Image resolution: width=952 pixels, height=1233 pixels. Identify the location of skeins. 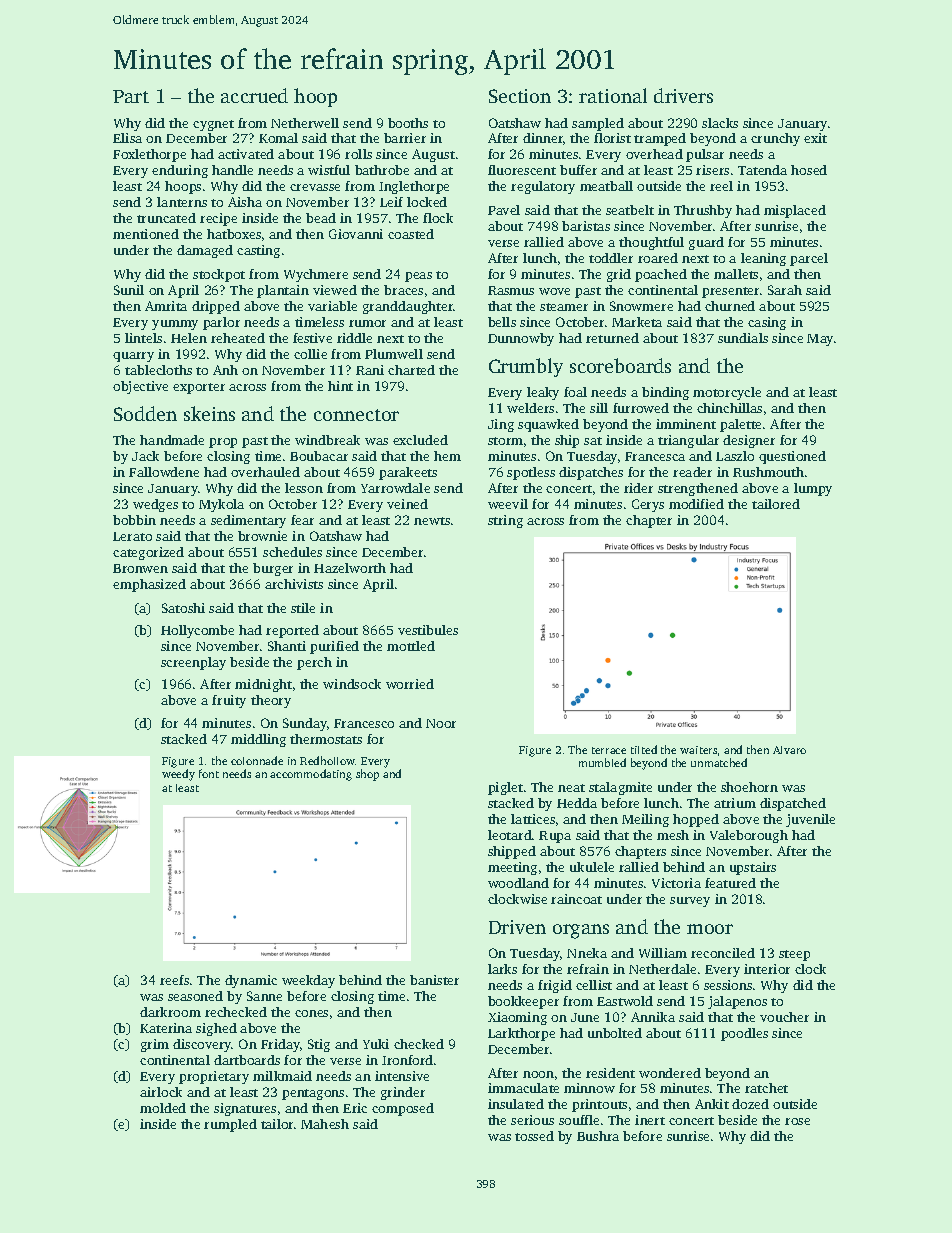
(209, 413).
